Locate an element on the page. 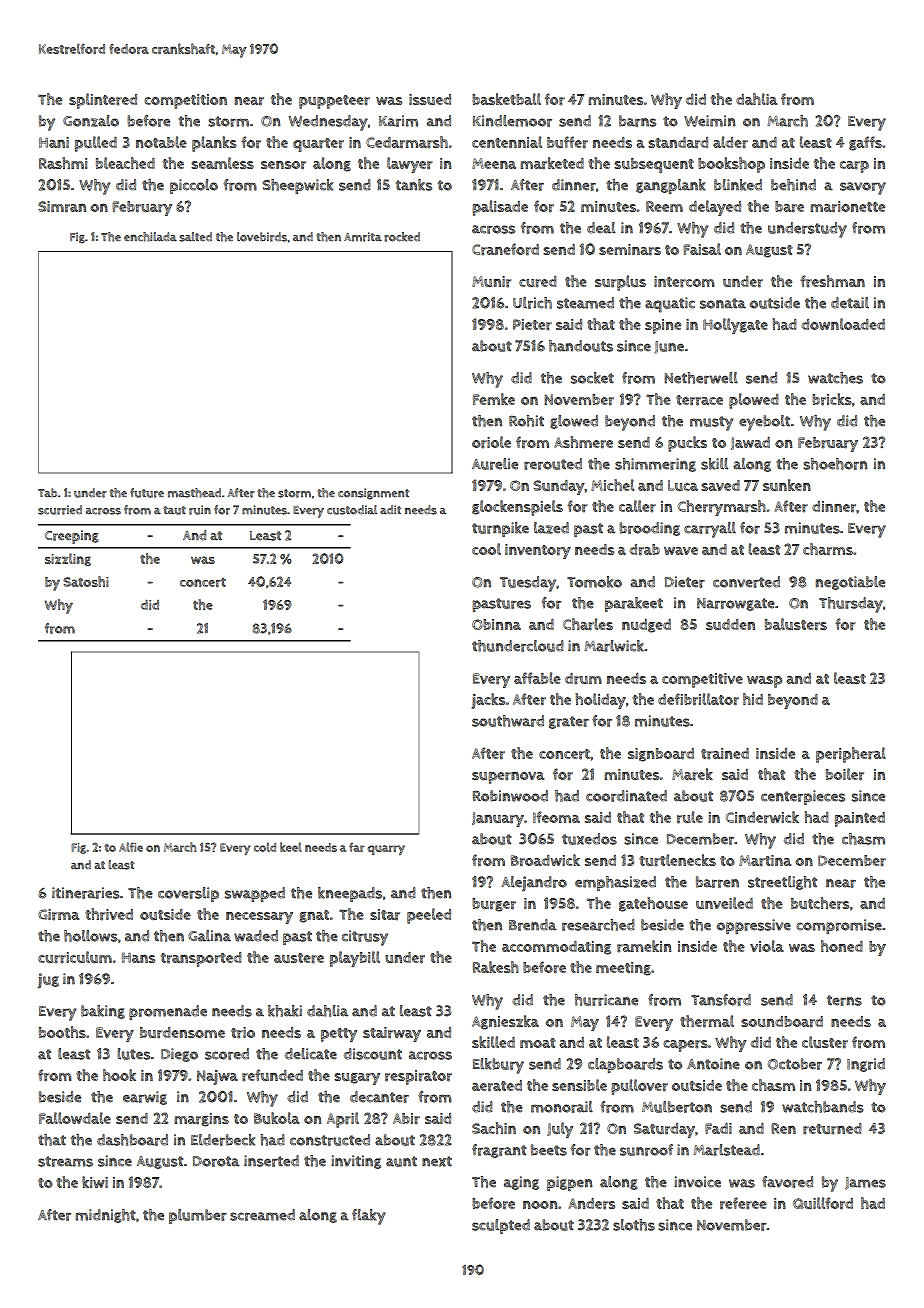  detail is located at coordinates (850, 303).
